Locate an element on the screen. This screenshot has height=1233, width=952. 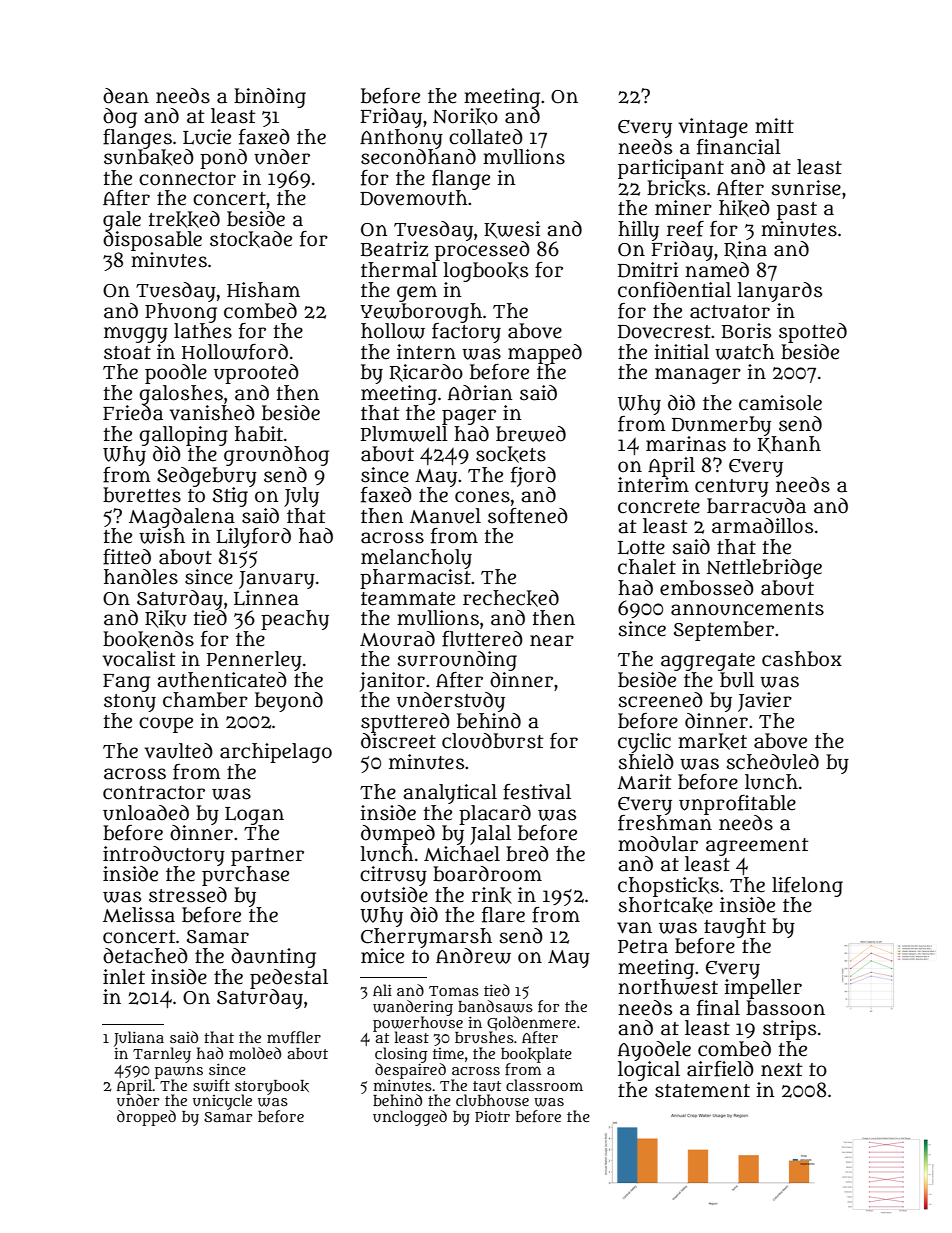
Noriko is located at coordinates (465, 116).
